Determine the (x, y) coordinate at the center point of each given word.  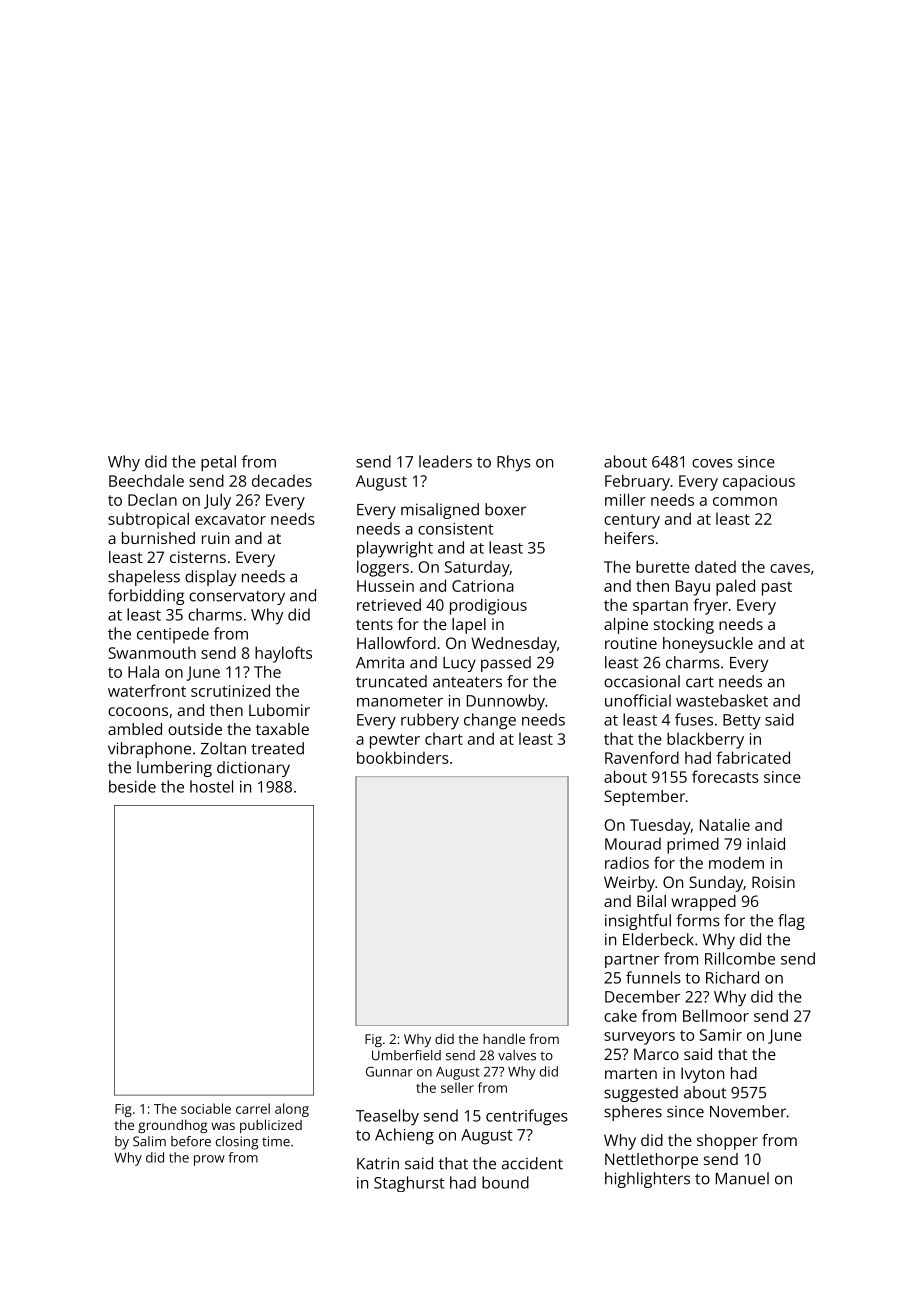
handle (504, 1038)
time (276, 1141)
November (748, 1111)
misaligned (440, 511)
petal (218, 463)
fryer (711, 606)
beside (132, 786)
